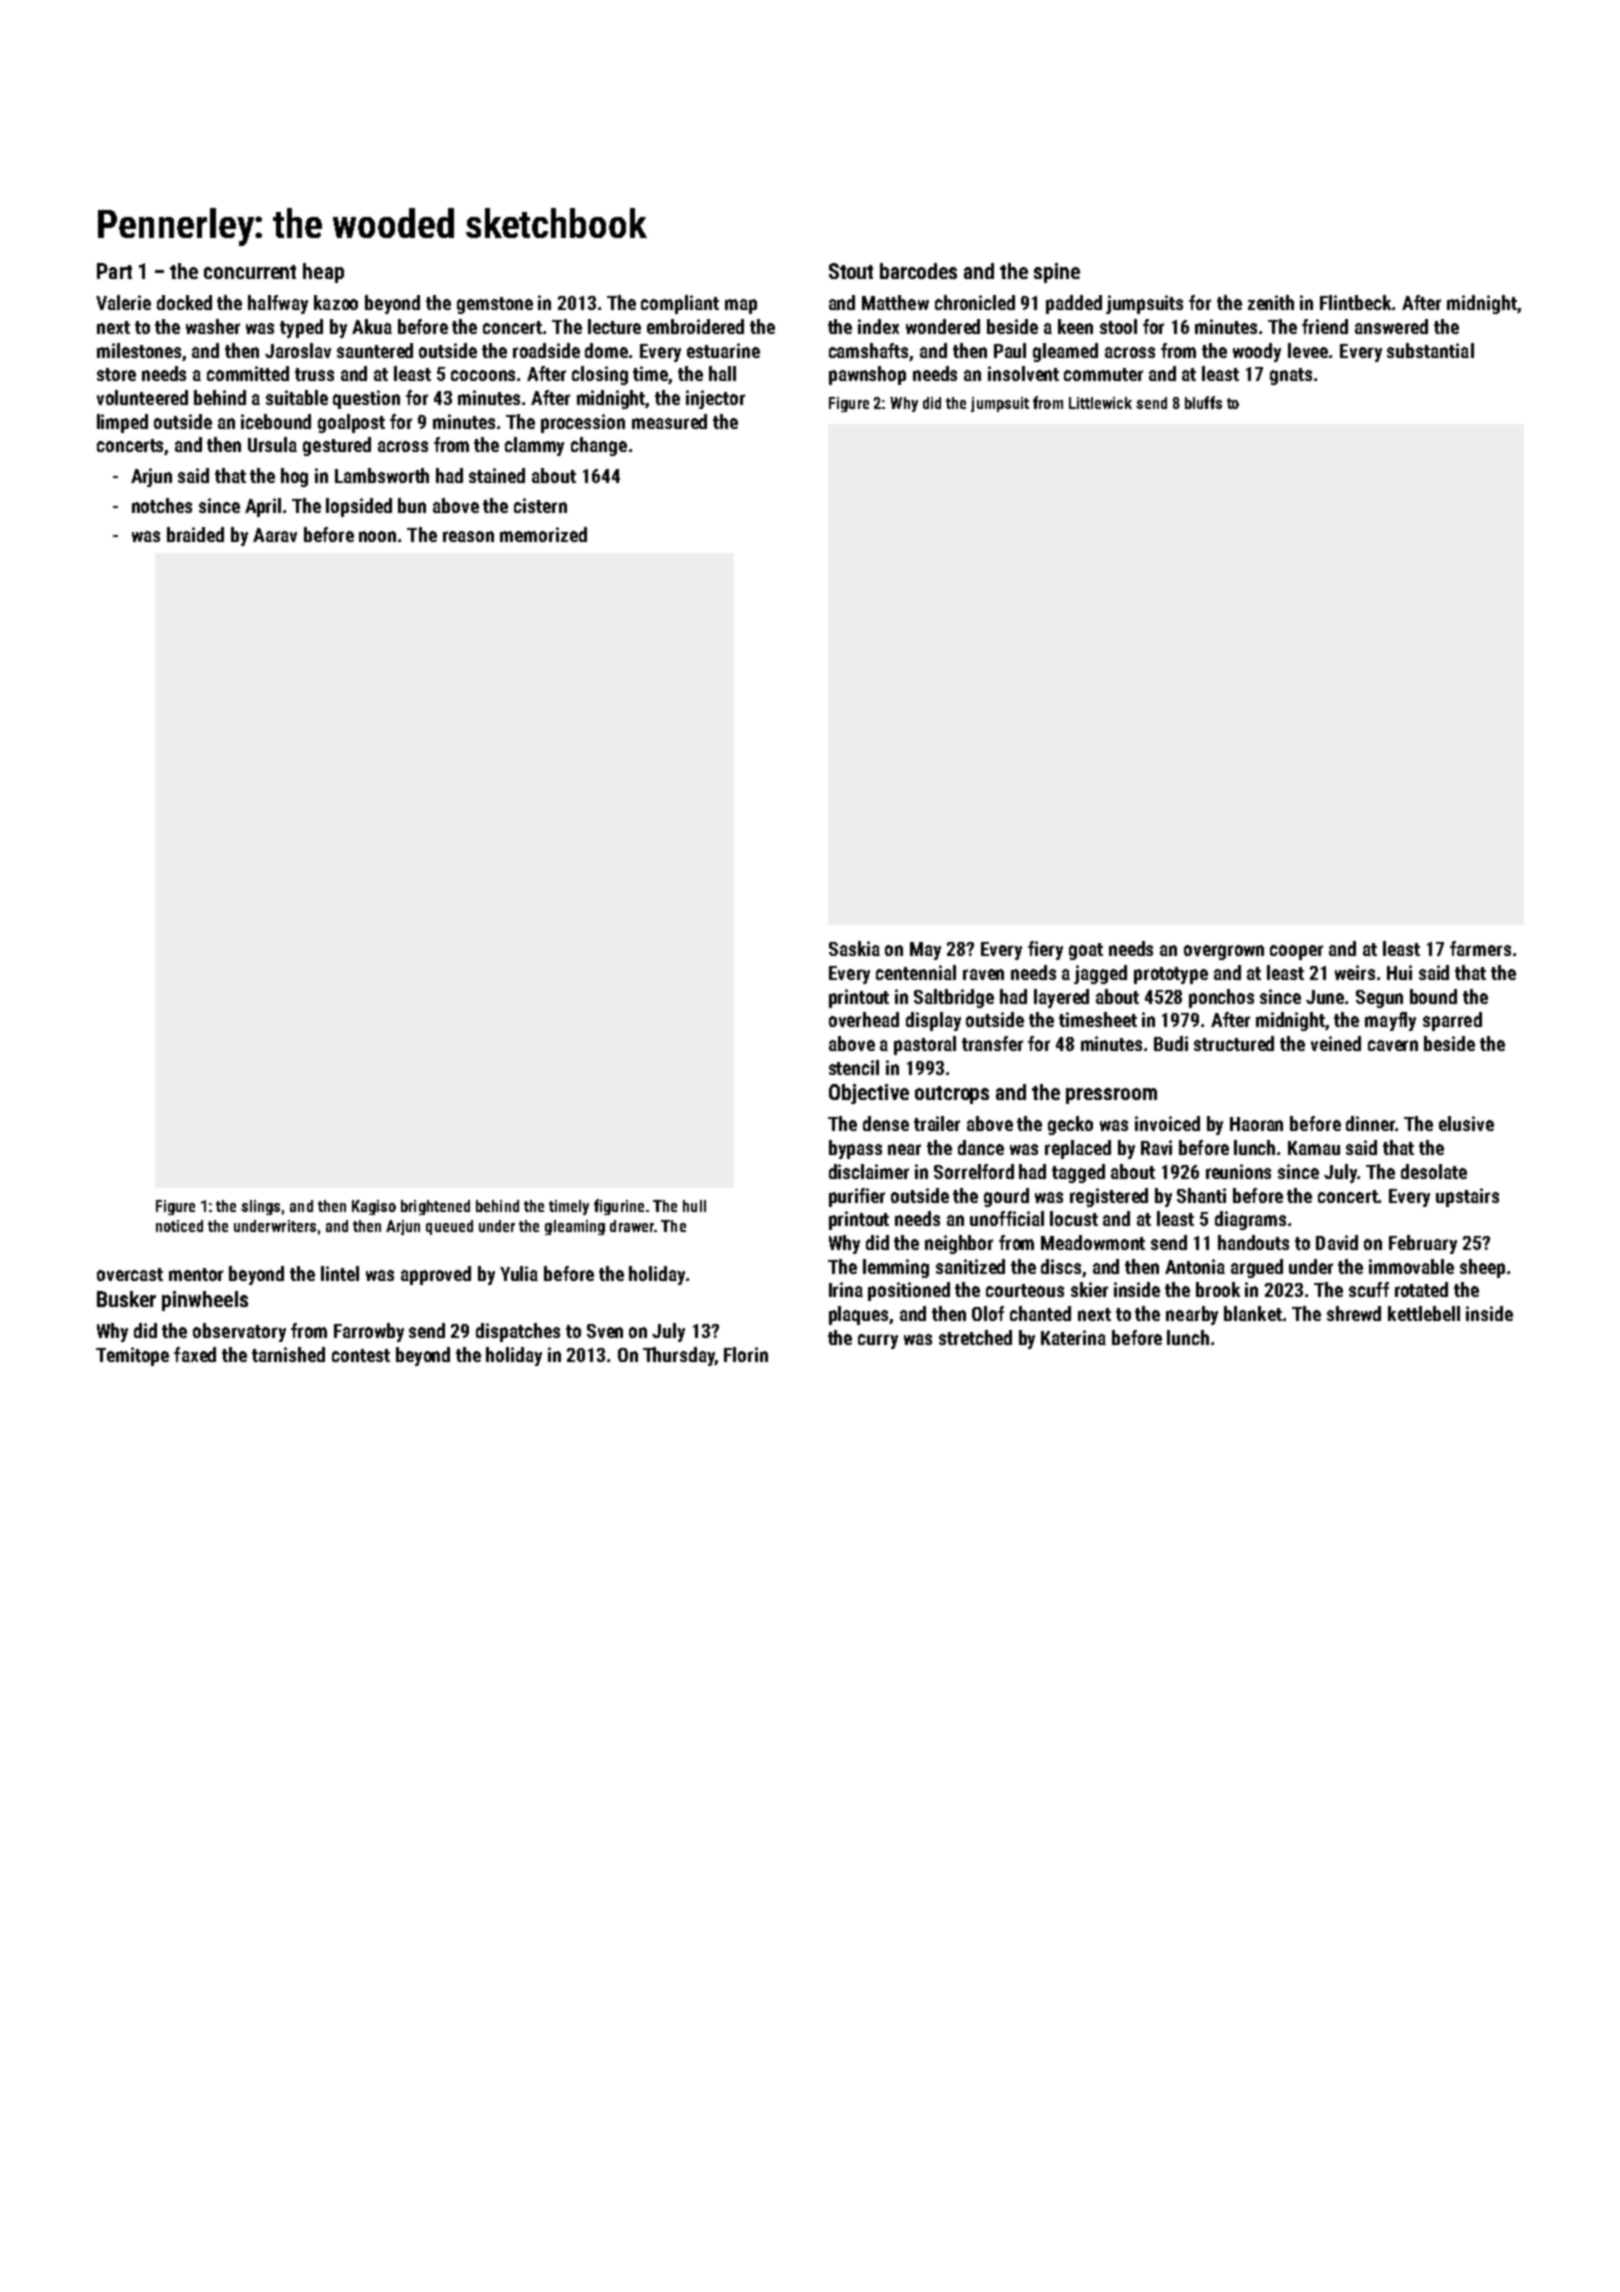 The width and height of the screenshot is (1620, 2292). I want to click on compliant, so click(680, 304).
